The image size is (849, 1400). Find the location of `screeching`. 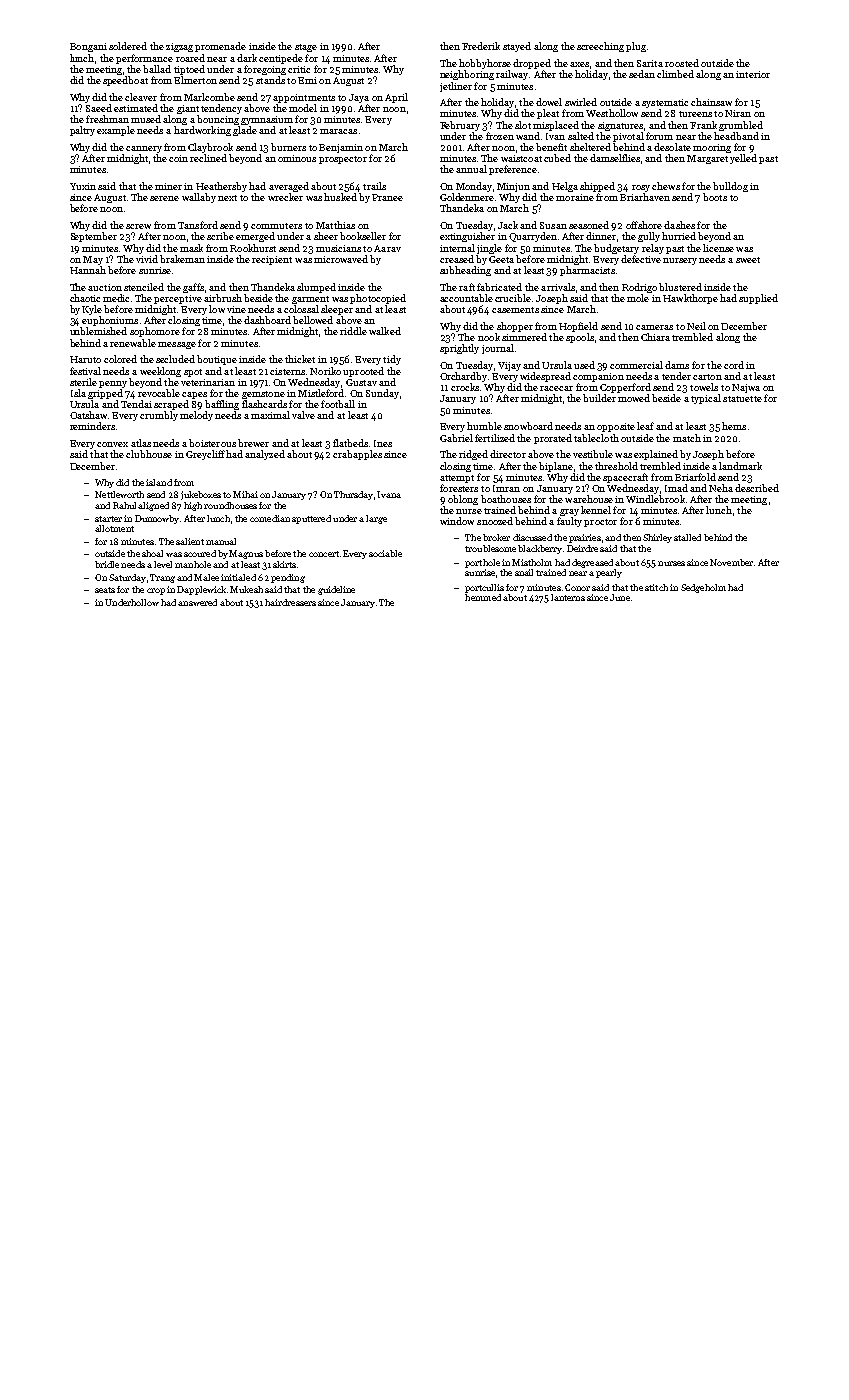

screeching is located at coordinates (600, 47).
